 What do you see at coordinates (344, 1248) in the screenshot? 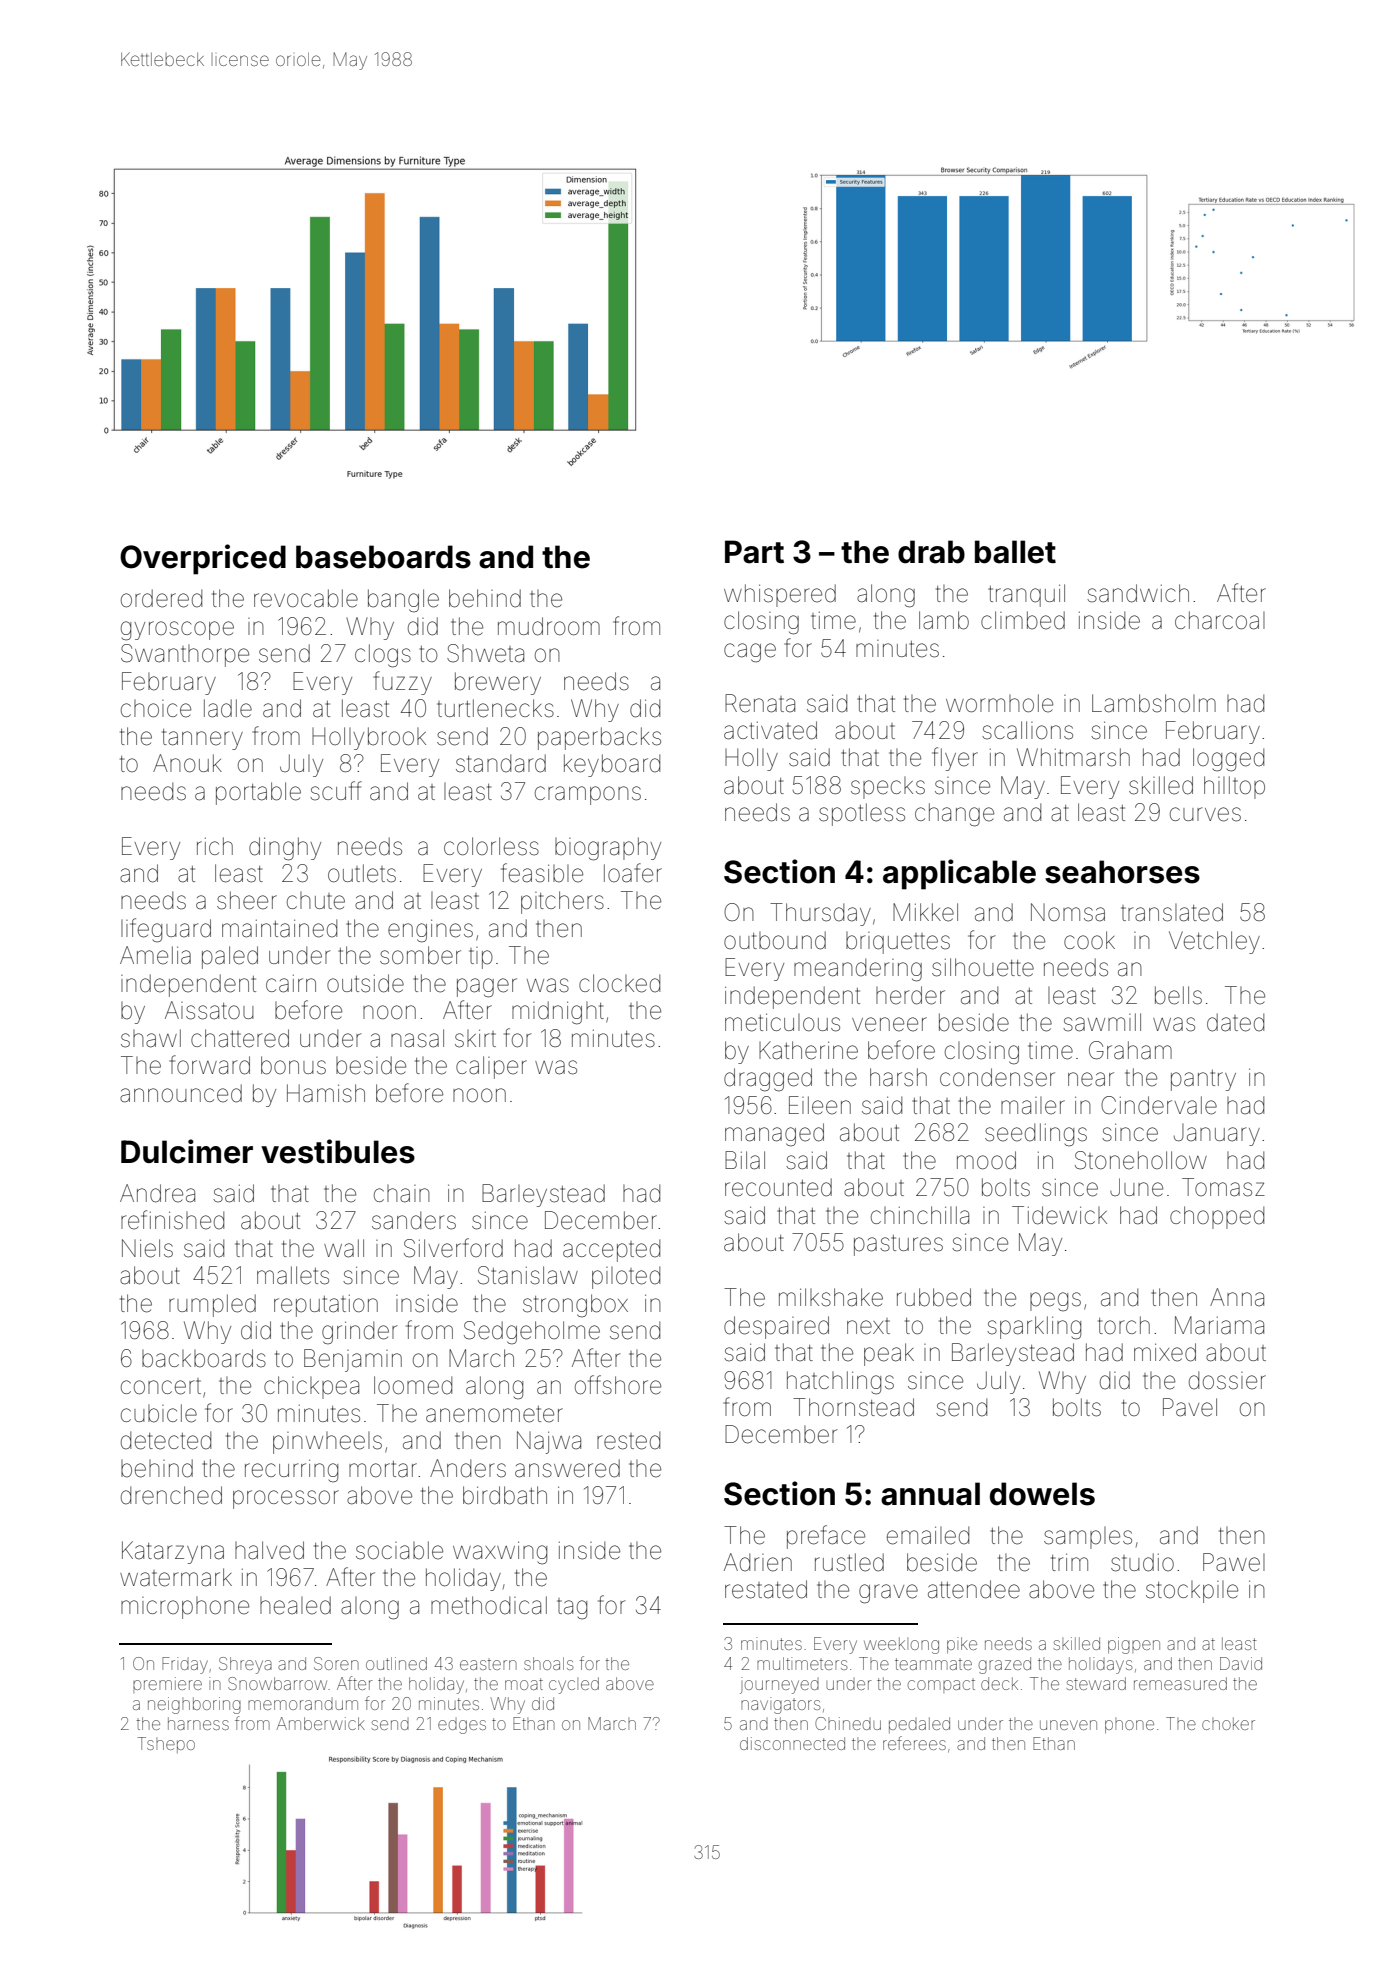
I see `wall` at bounding box center [344, 1248].
